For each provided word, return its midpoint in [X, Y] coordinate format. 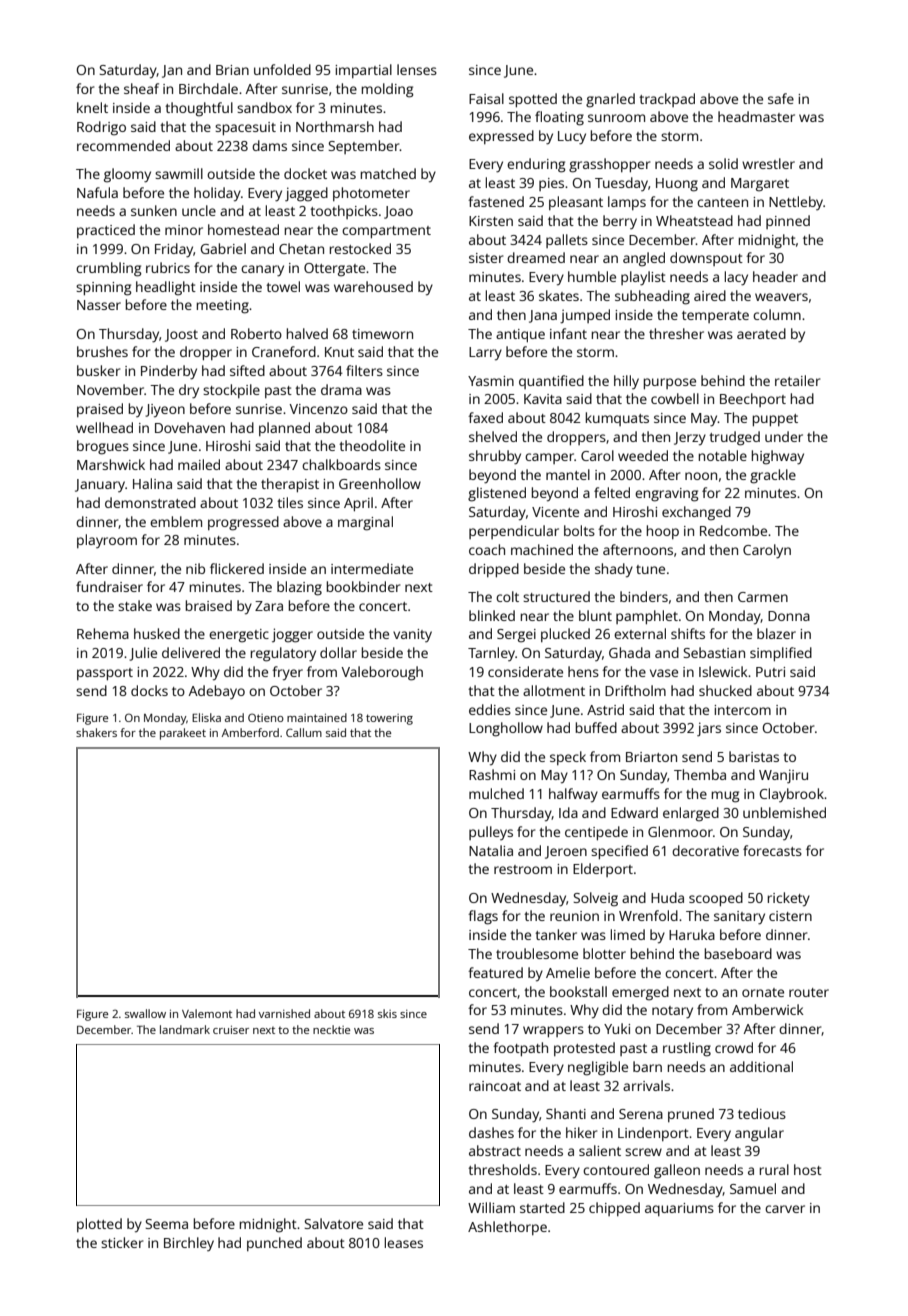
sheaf [141, 88]
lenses [417, 69]
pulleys [491, 833]
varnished [284, 1013]
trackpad [667, 100]
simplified [781, 654]
